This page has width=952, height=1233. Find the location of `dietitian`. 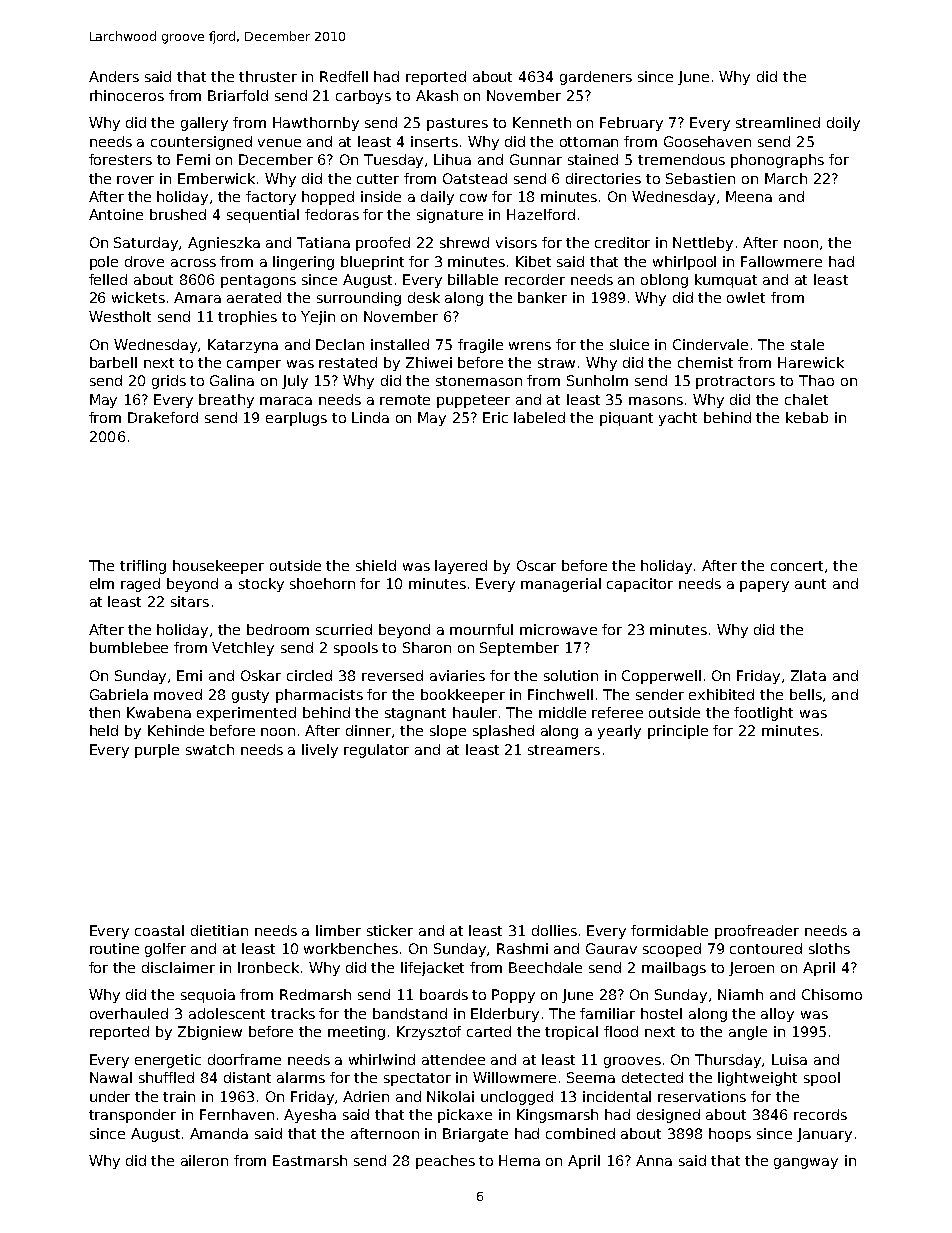

dietitian is located at coordinates (219, 930).
